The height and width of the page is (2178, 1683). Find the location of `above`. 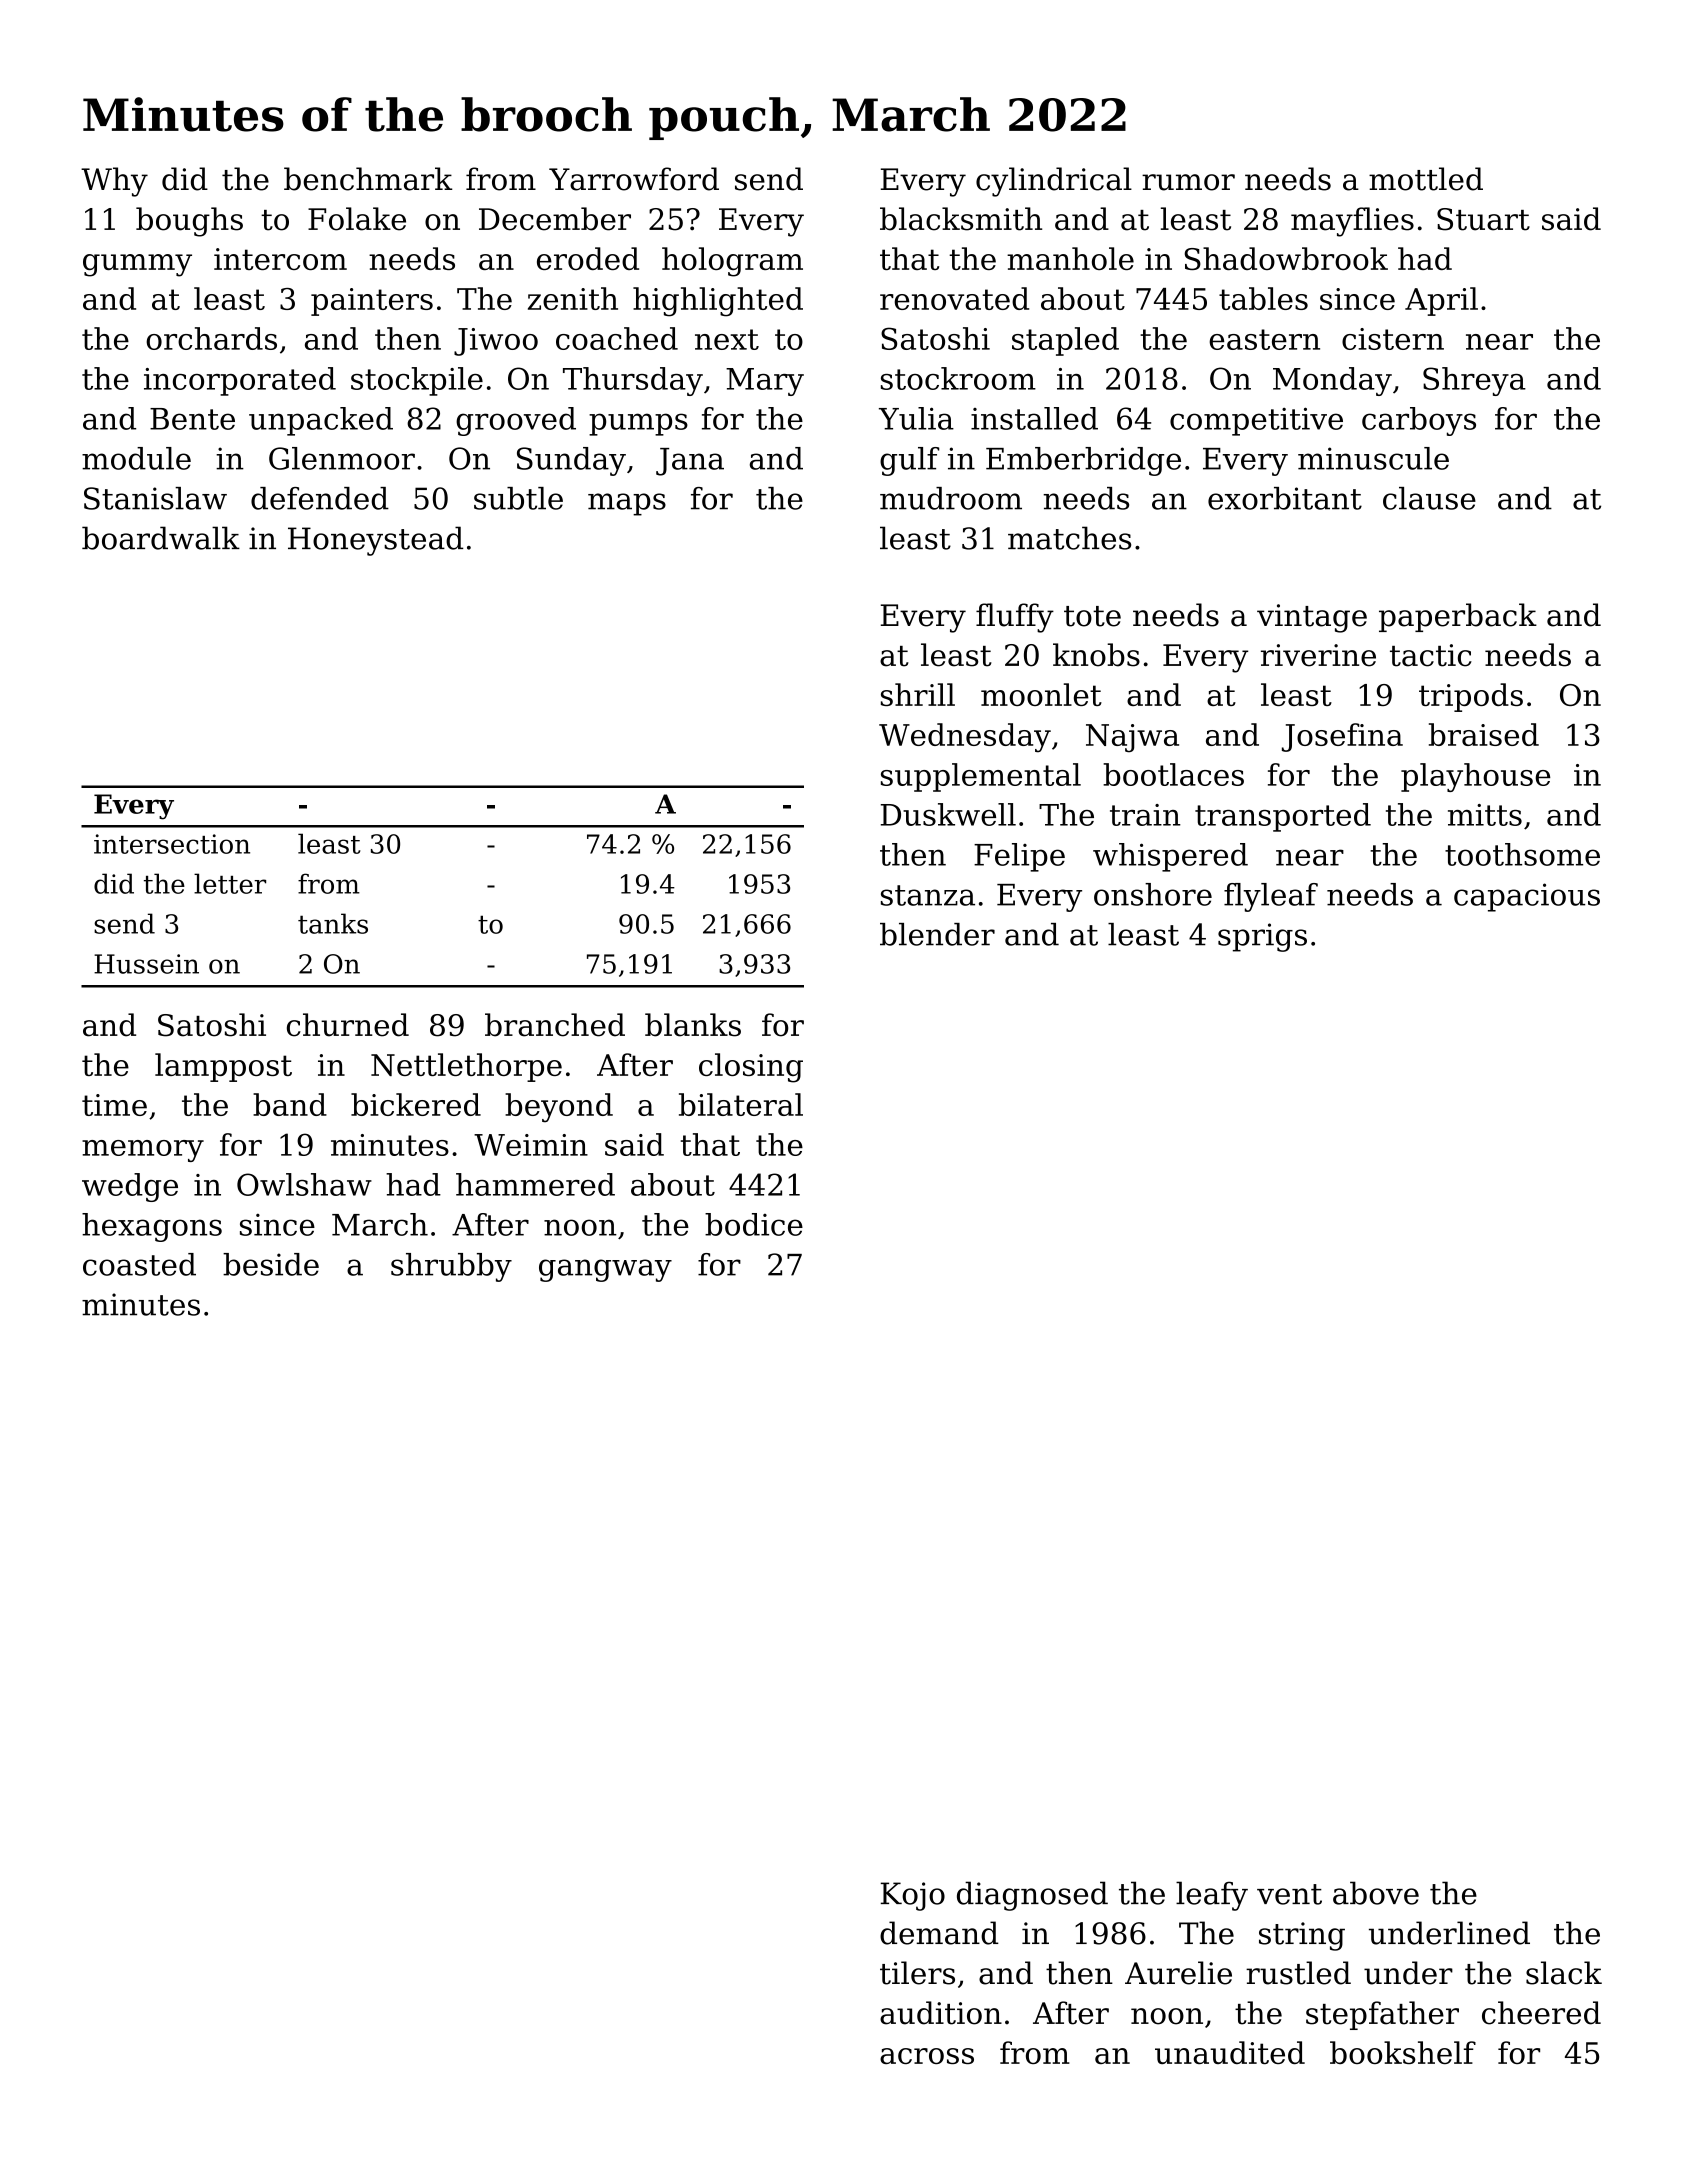

above is located at coordinates (1376, 1893).
